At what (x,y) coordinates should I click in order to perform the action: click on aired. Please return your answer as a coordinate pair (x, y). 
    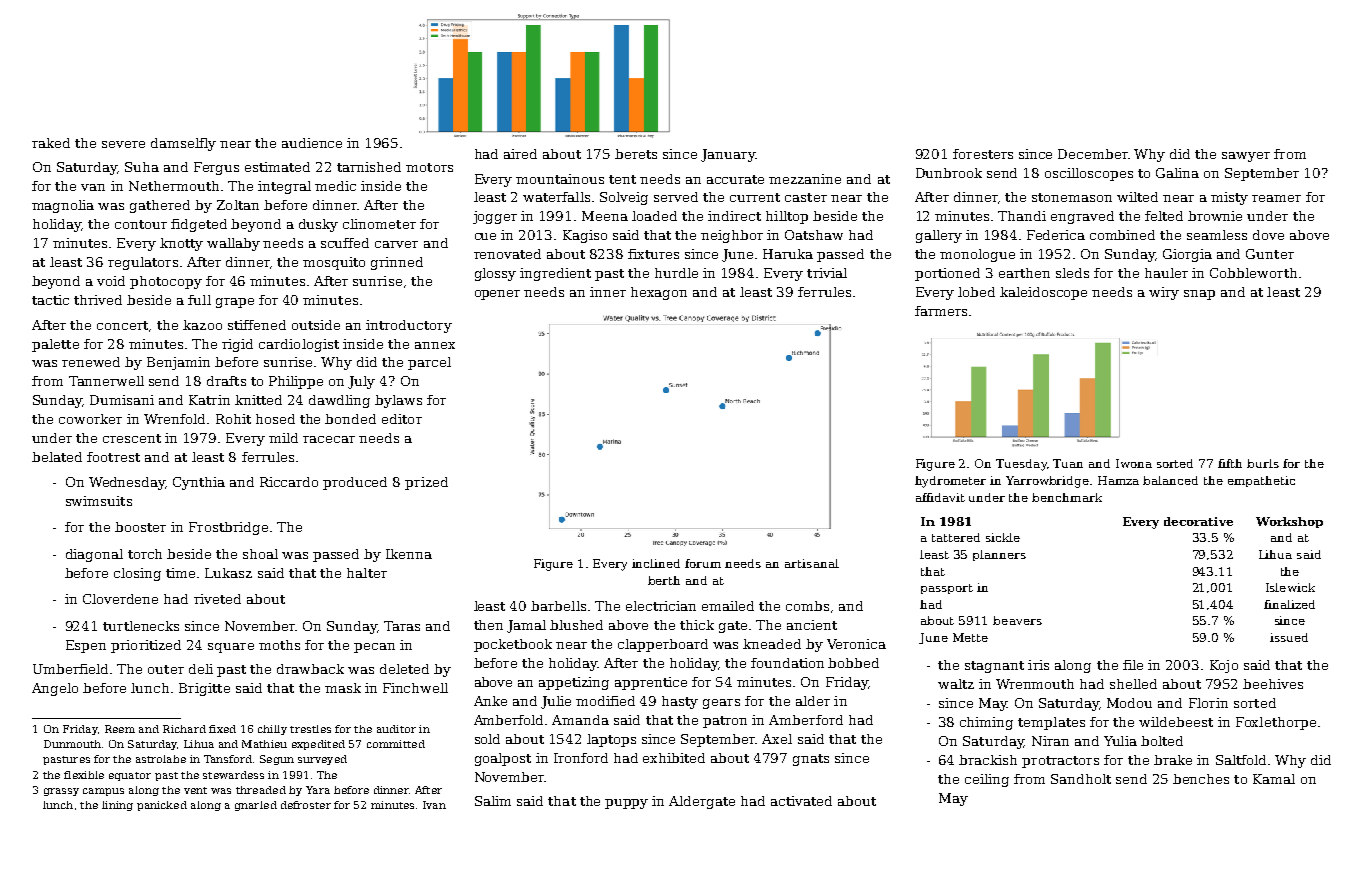
    Looking at the image, I should click on (520, 154).
